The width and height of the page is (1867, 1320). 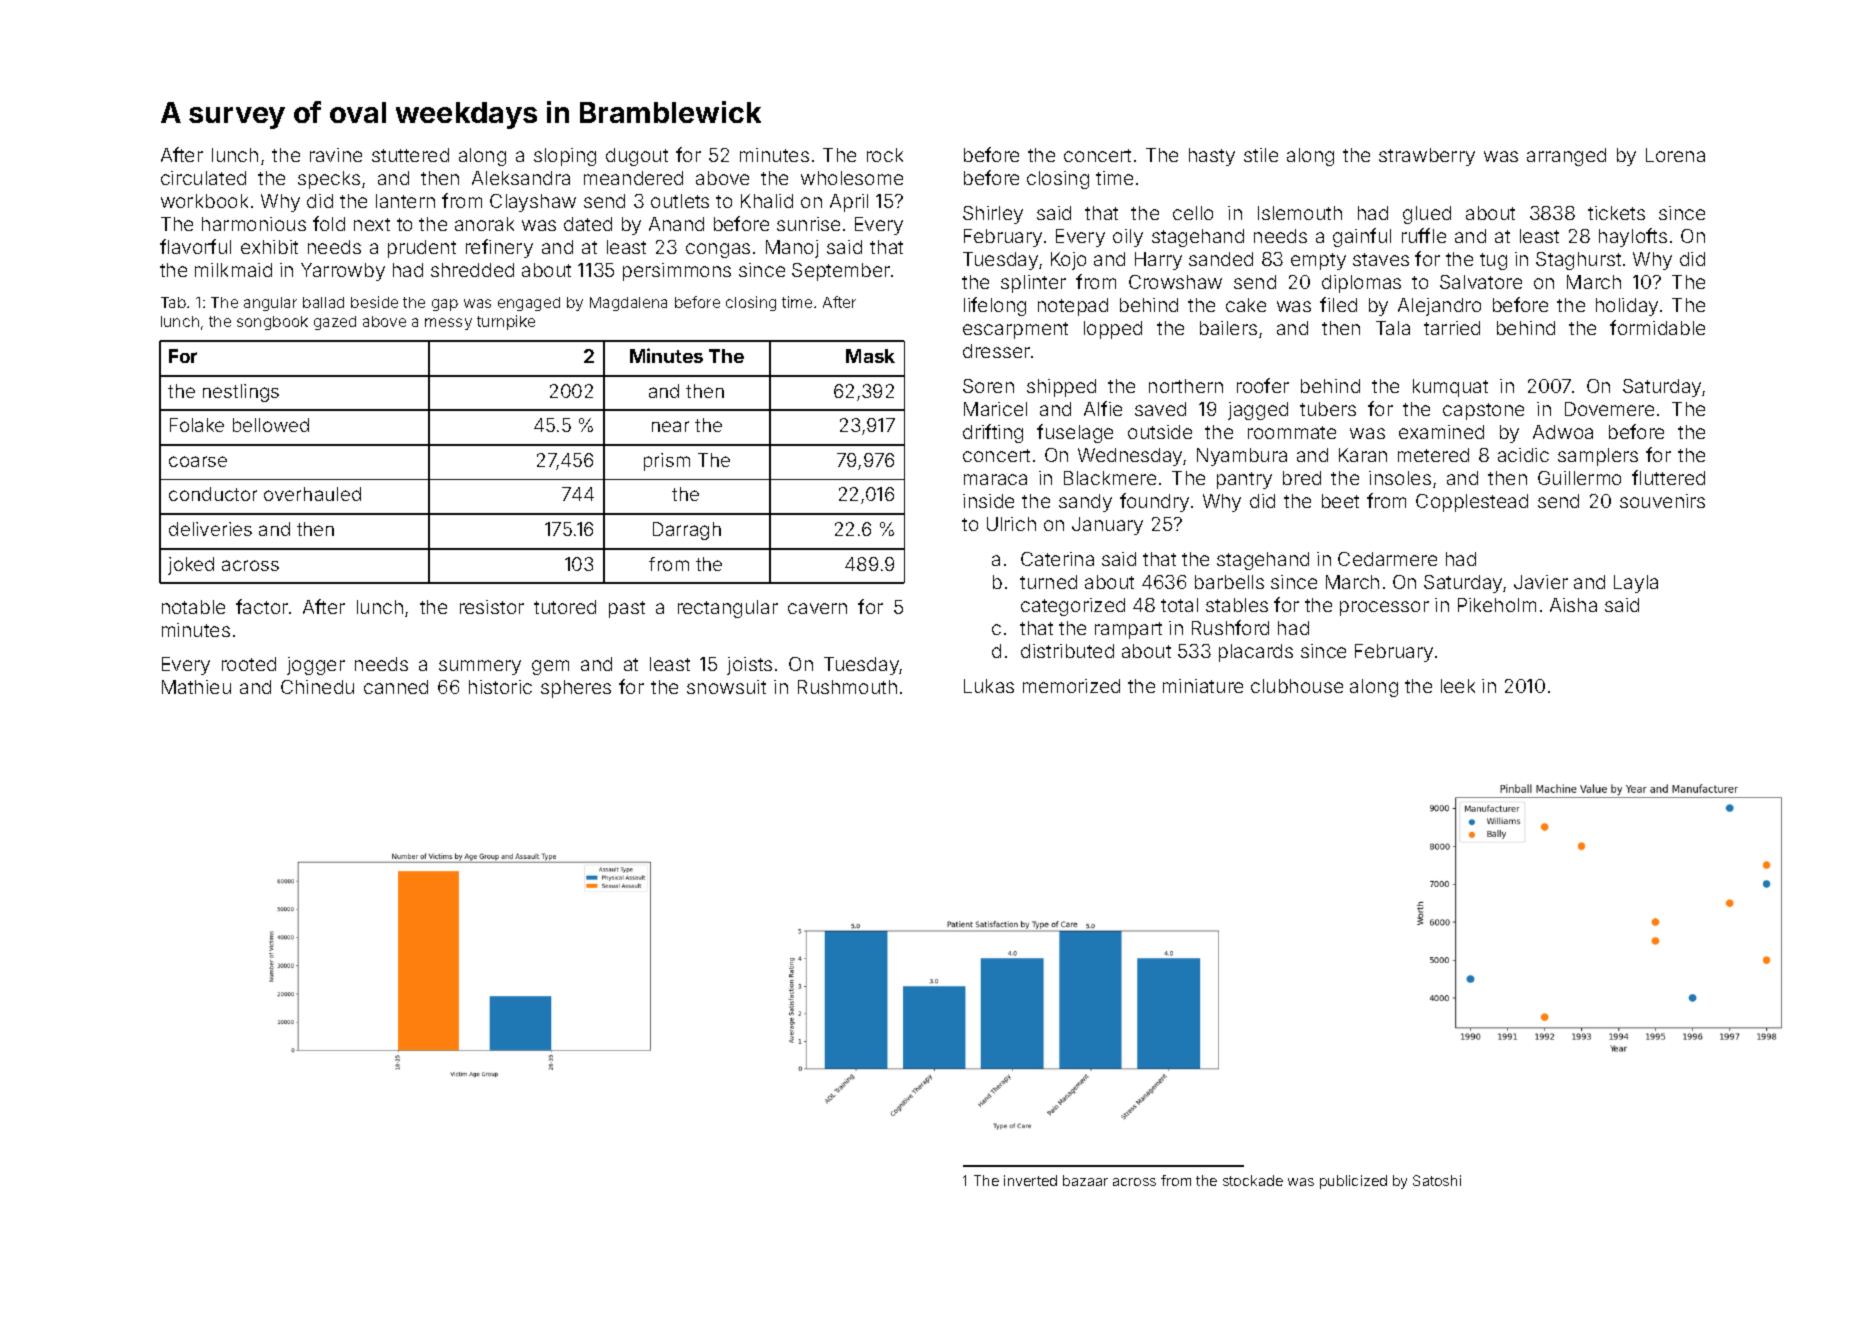 I want to click on rock, so click(x=885, y=155).
